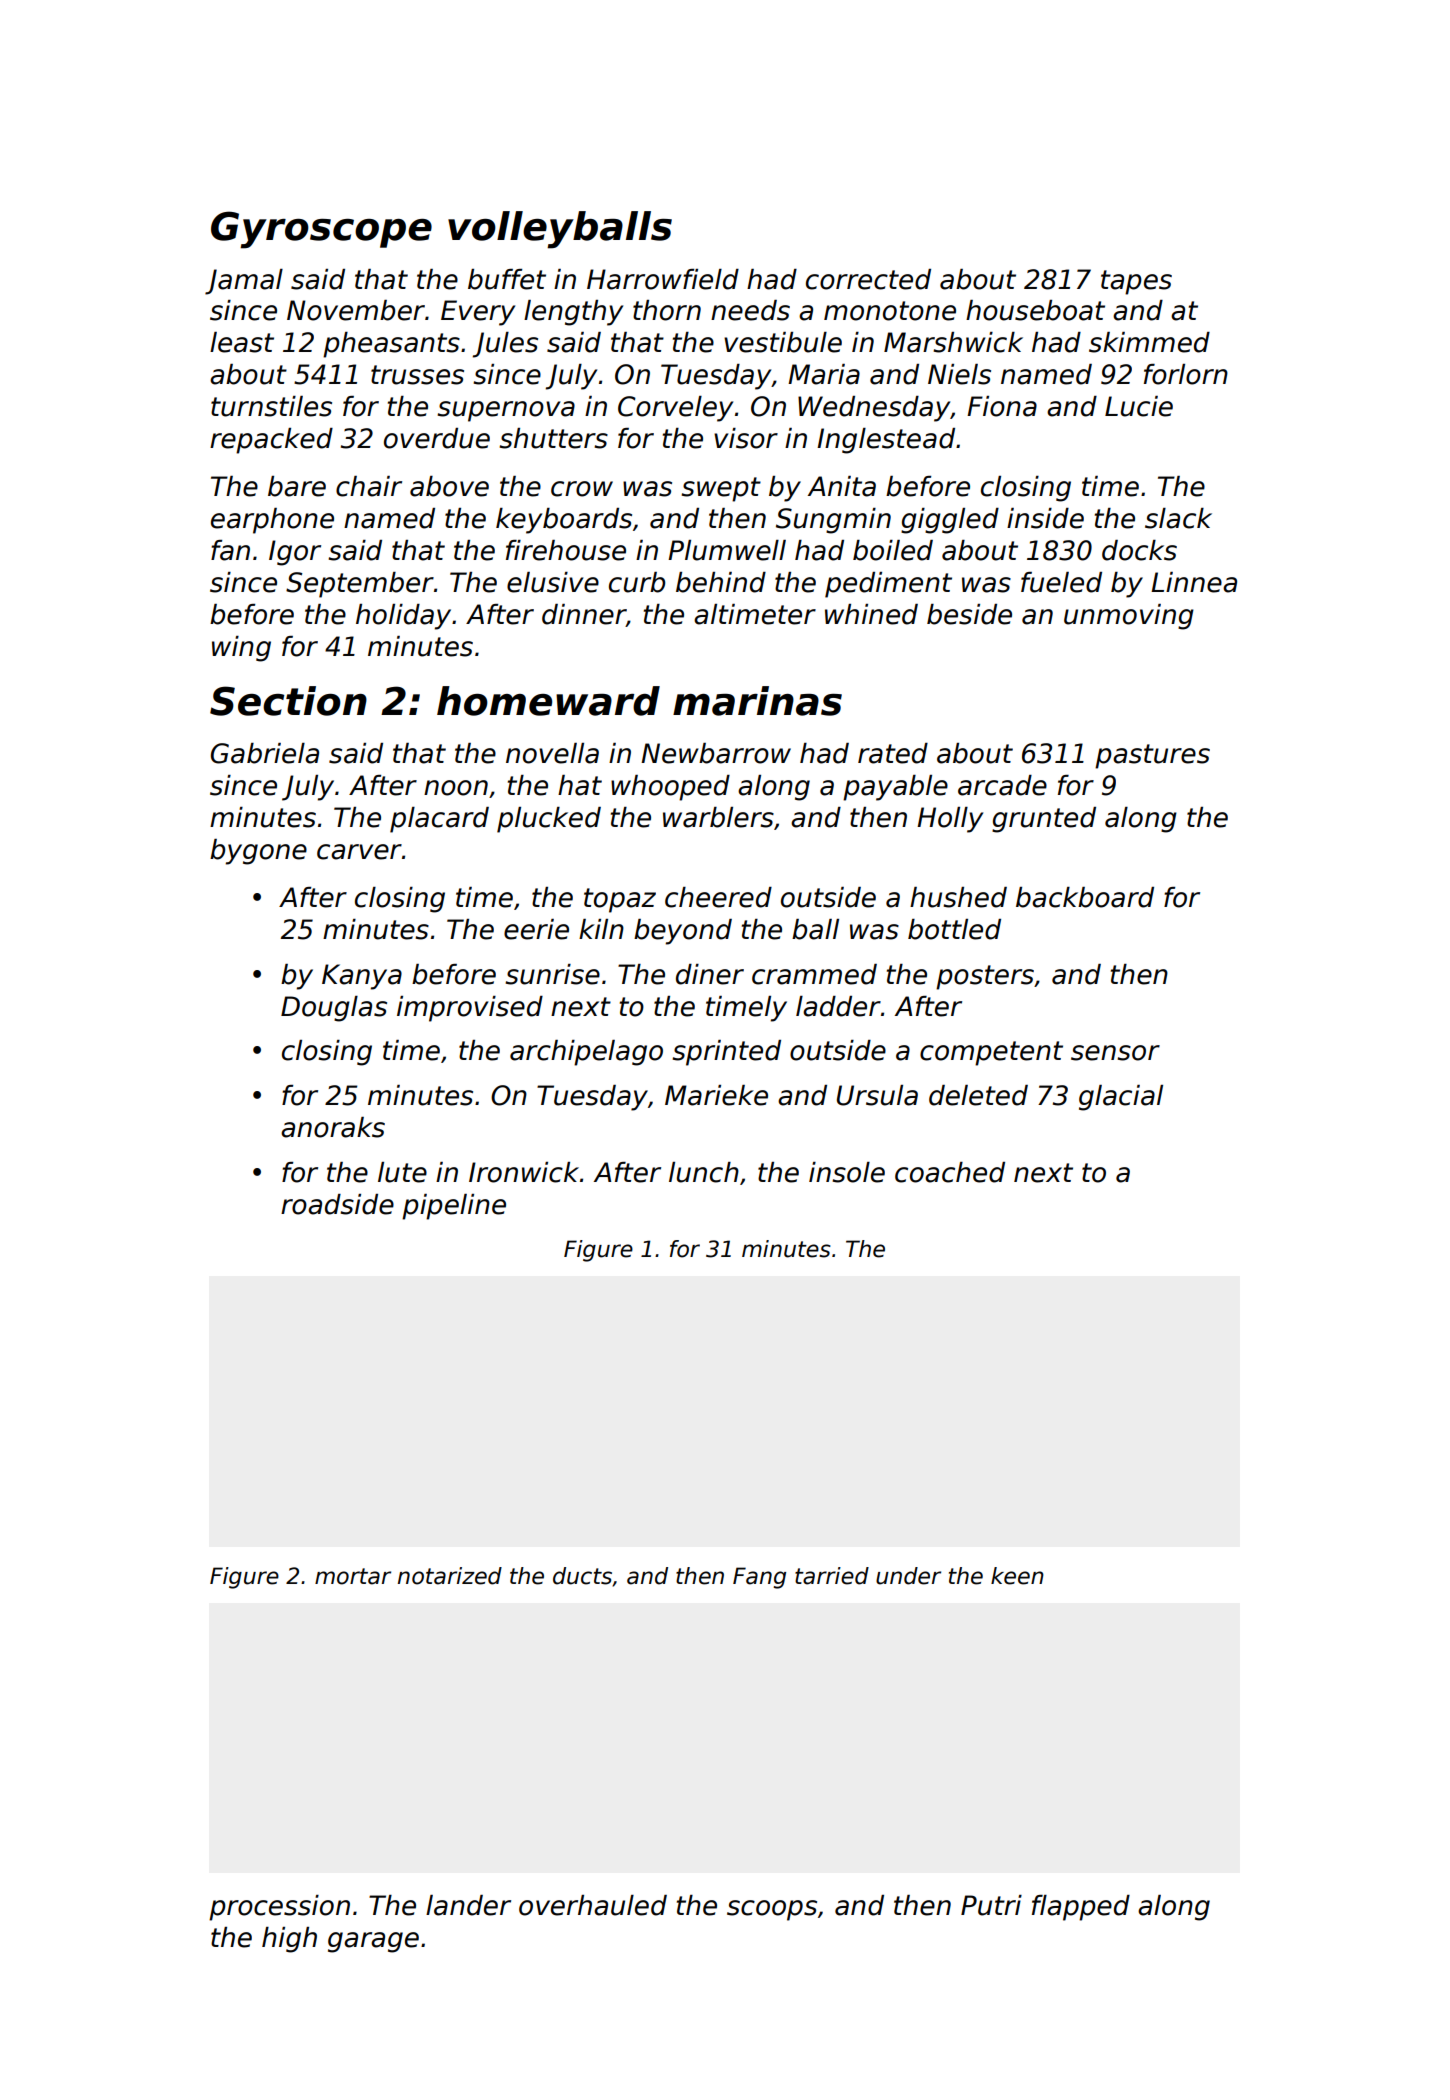  Describe the element at coordinates (333, 1127) in the image. I see `anoraks` at that location.
